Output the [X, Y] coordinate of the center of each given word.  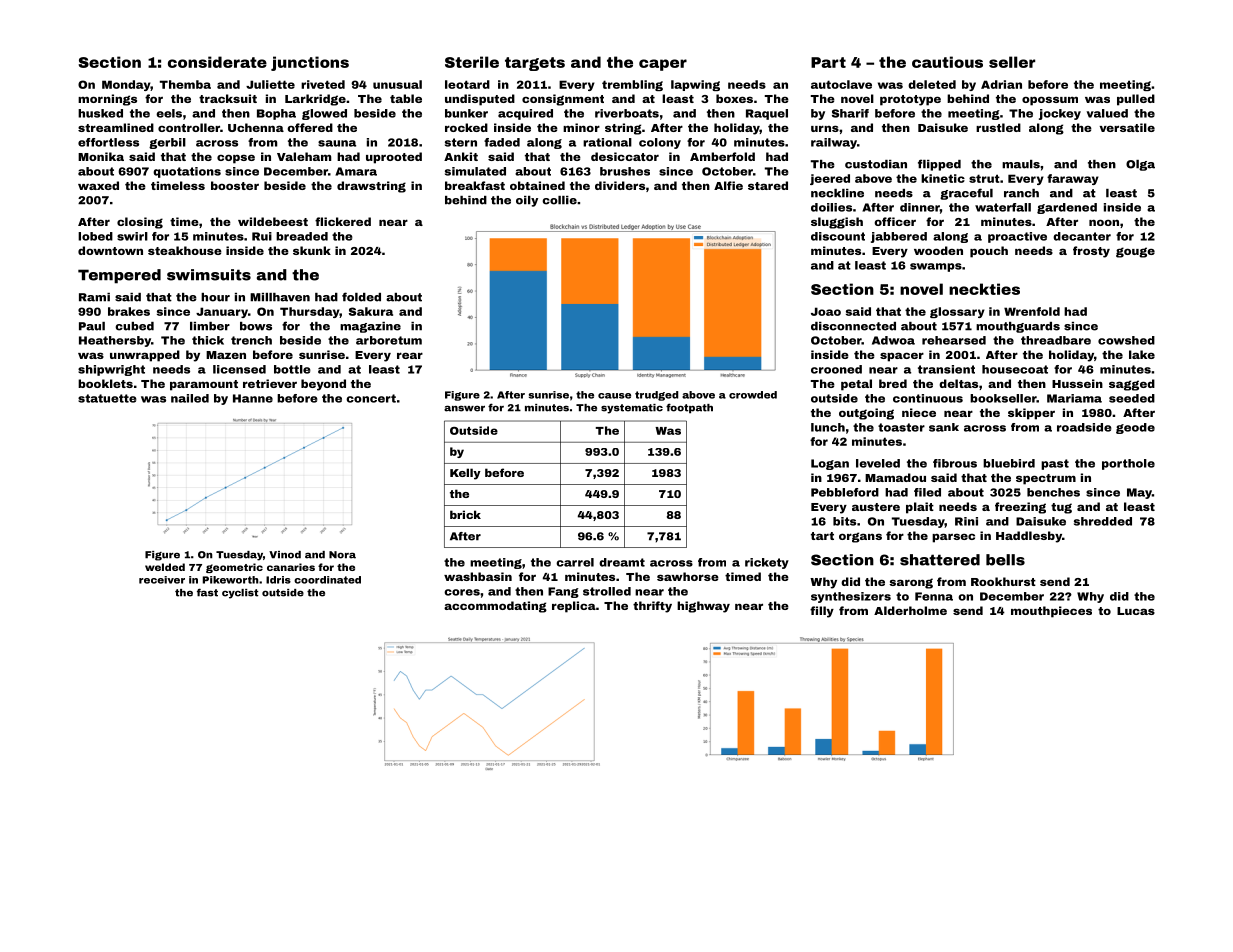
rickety [767, 563]
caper [663, 65]
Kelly [465, 474]
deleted [932, 84]
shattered [940, 560]
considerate [217, 62]
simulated [475, 171]
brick [465, 514]
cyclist [240, 594]
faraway [1073, 179]
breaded [302, 236]
